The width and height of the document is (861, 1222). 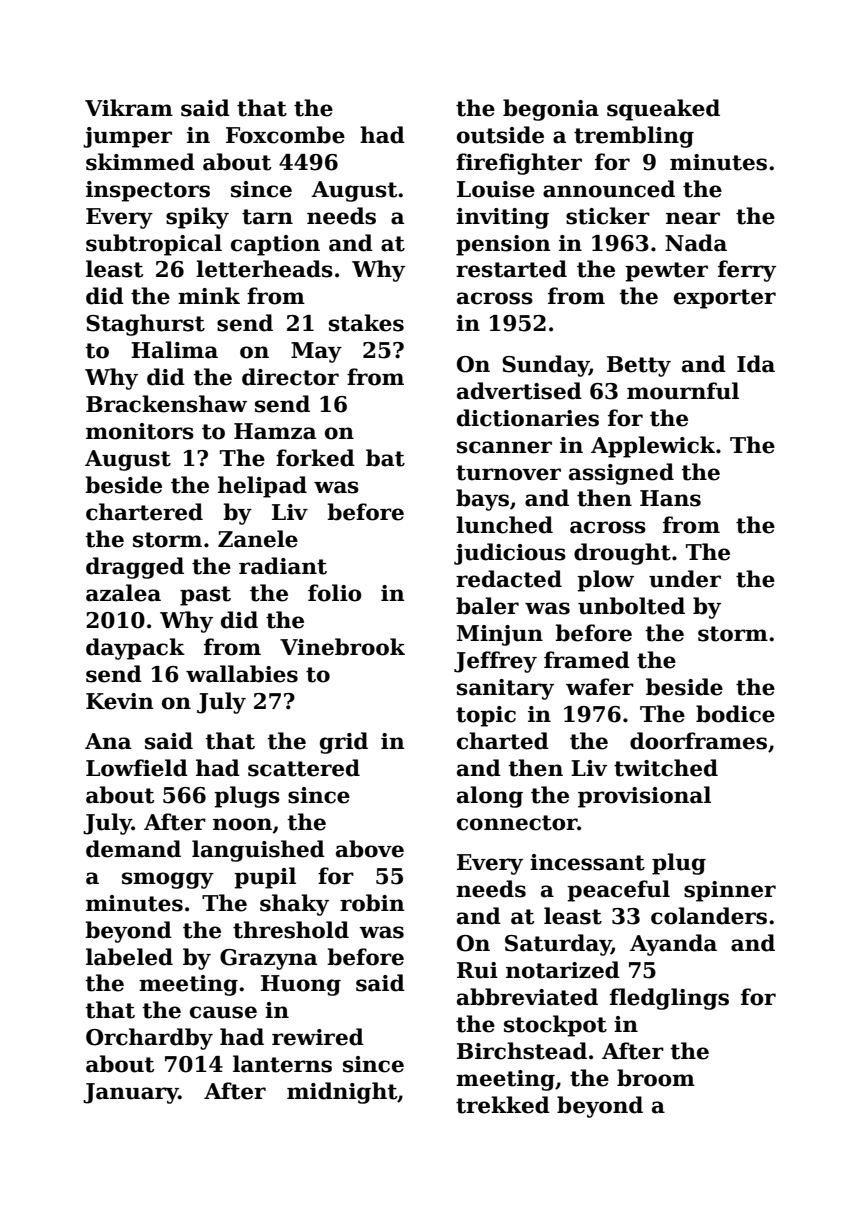 What do you see at coordinates (154, 245) in the document?
I see `subtropical` at bounding box center [154, 245].
